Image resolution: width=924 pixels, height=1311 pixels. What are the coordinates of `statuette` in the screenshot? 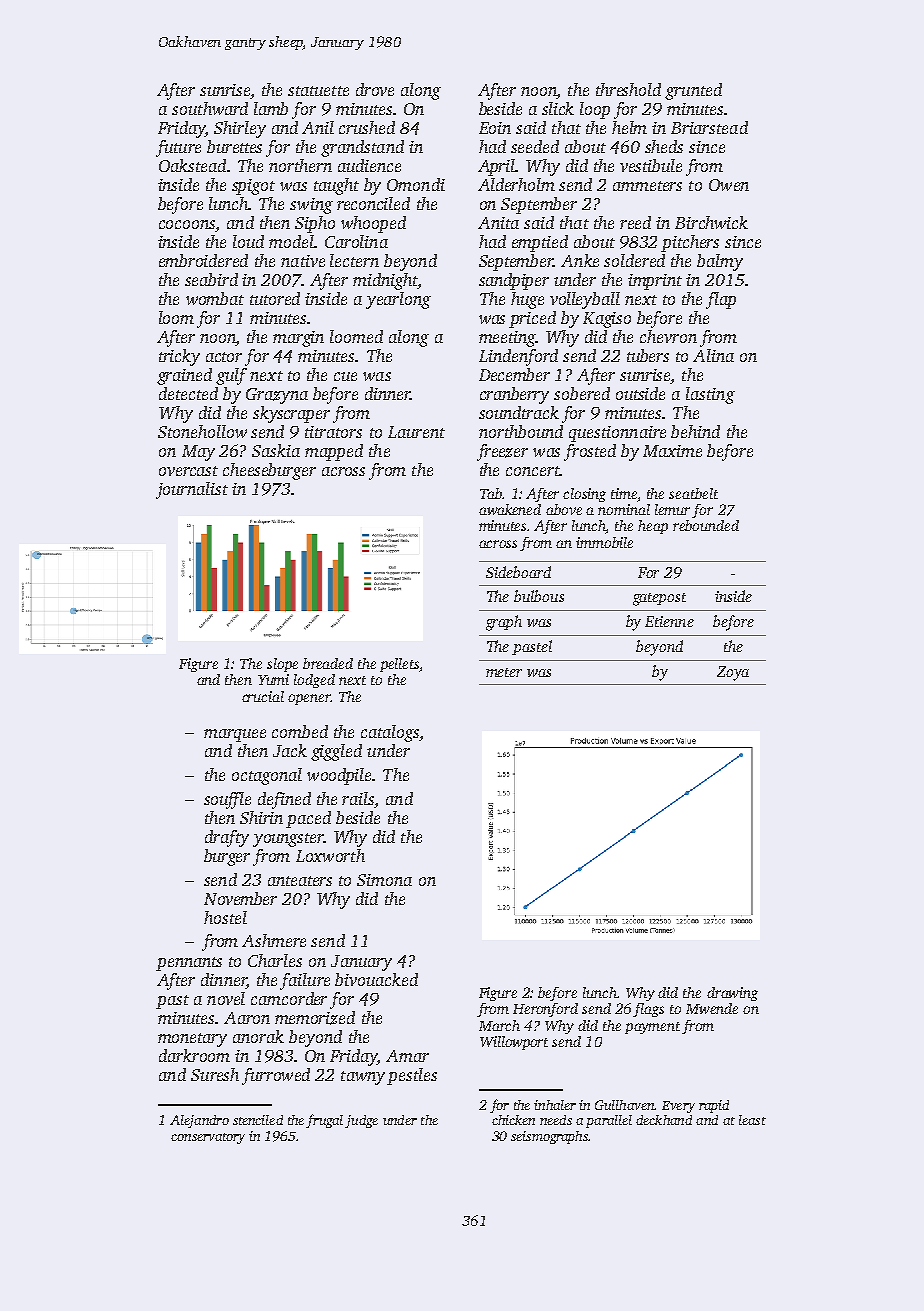 It's located at (318, 91).
